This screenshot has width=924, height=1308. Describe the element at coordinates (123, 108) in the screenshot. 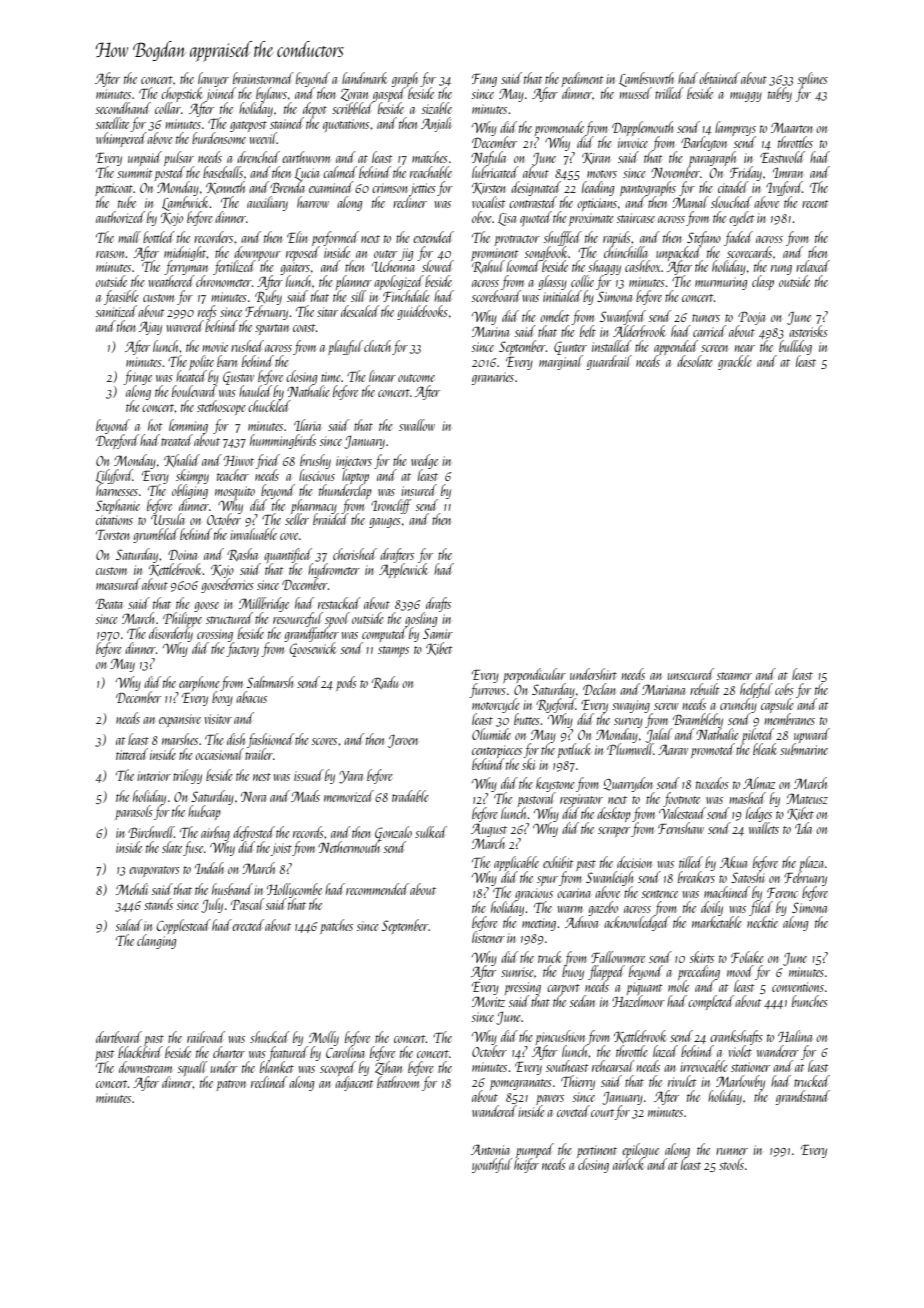

I see `secondhand` at that location.
